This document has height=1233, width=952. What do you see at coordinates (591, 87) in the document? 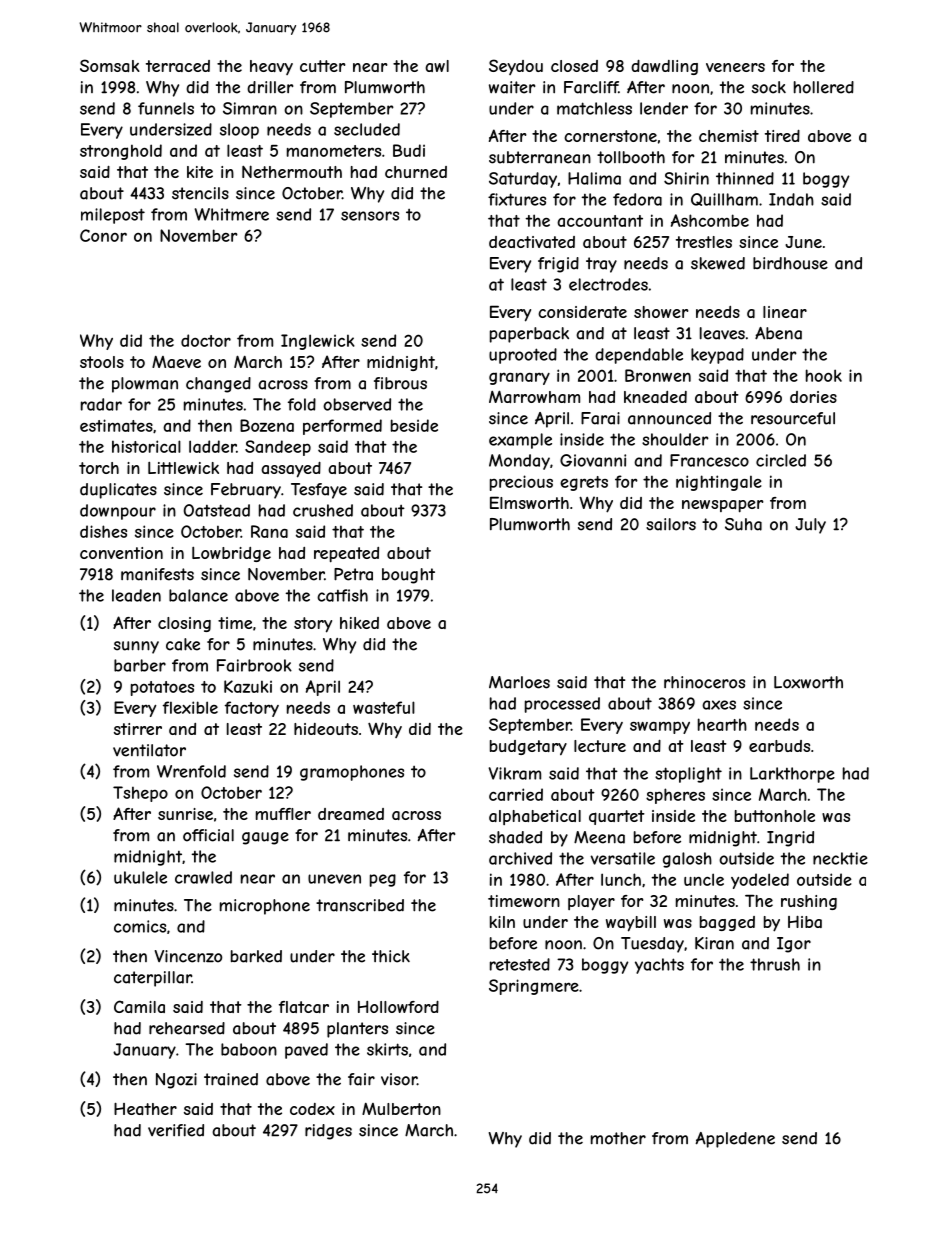
I see `Farcliff` at bounding box center [591, 87].
